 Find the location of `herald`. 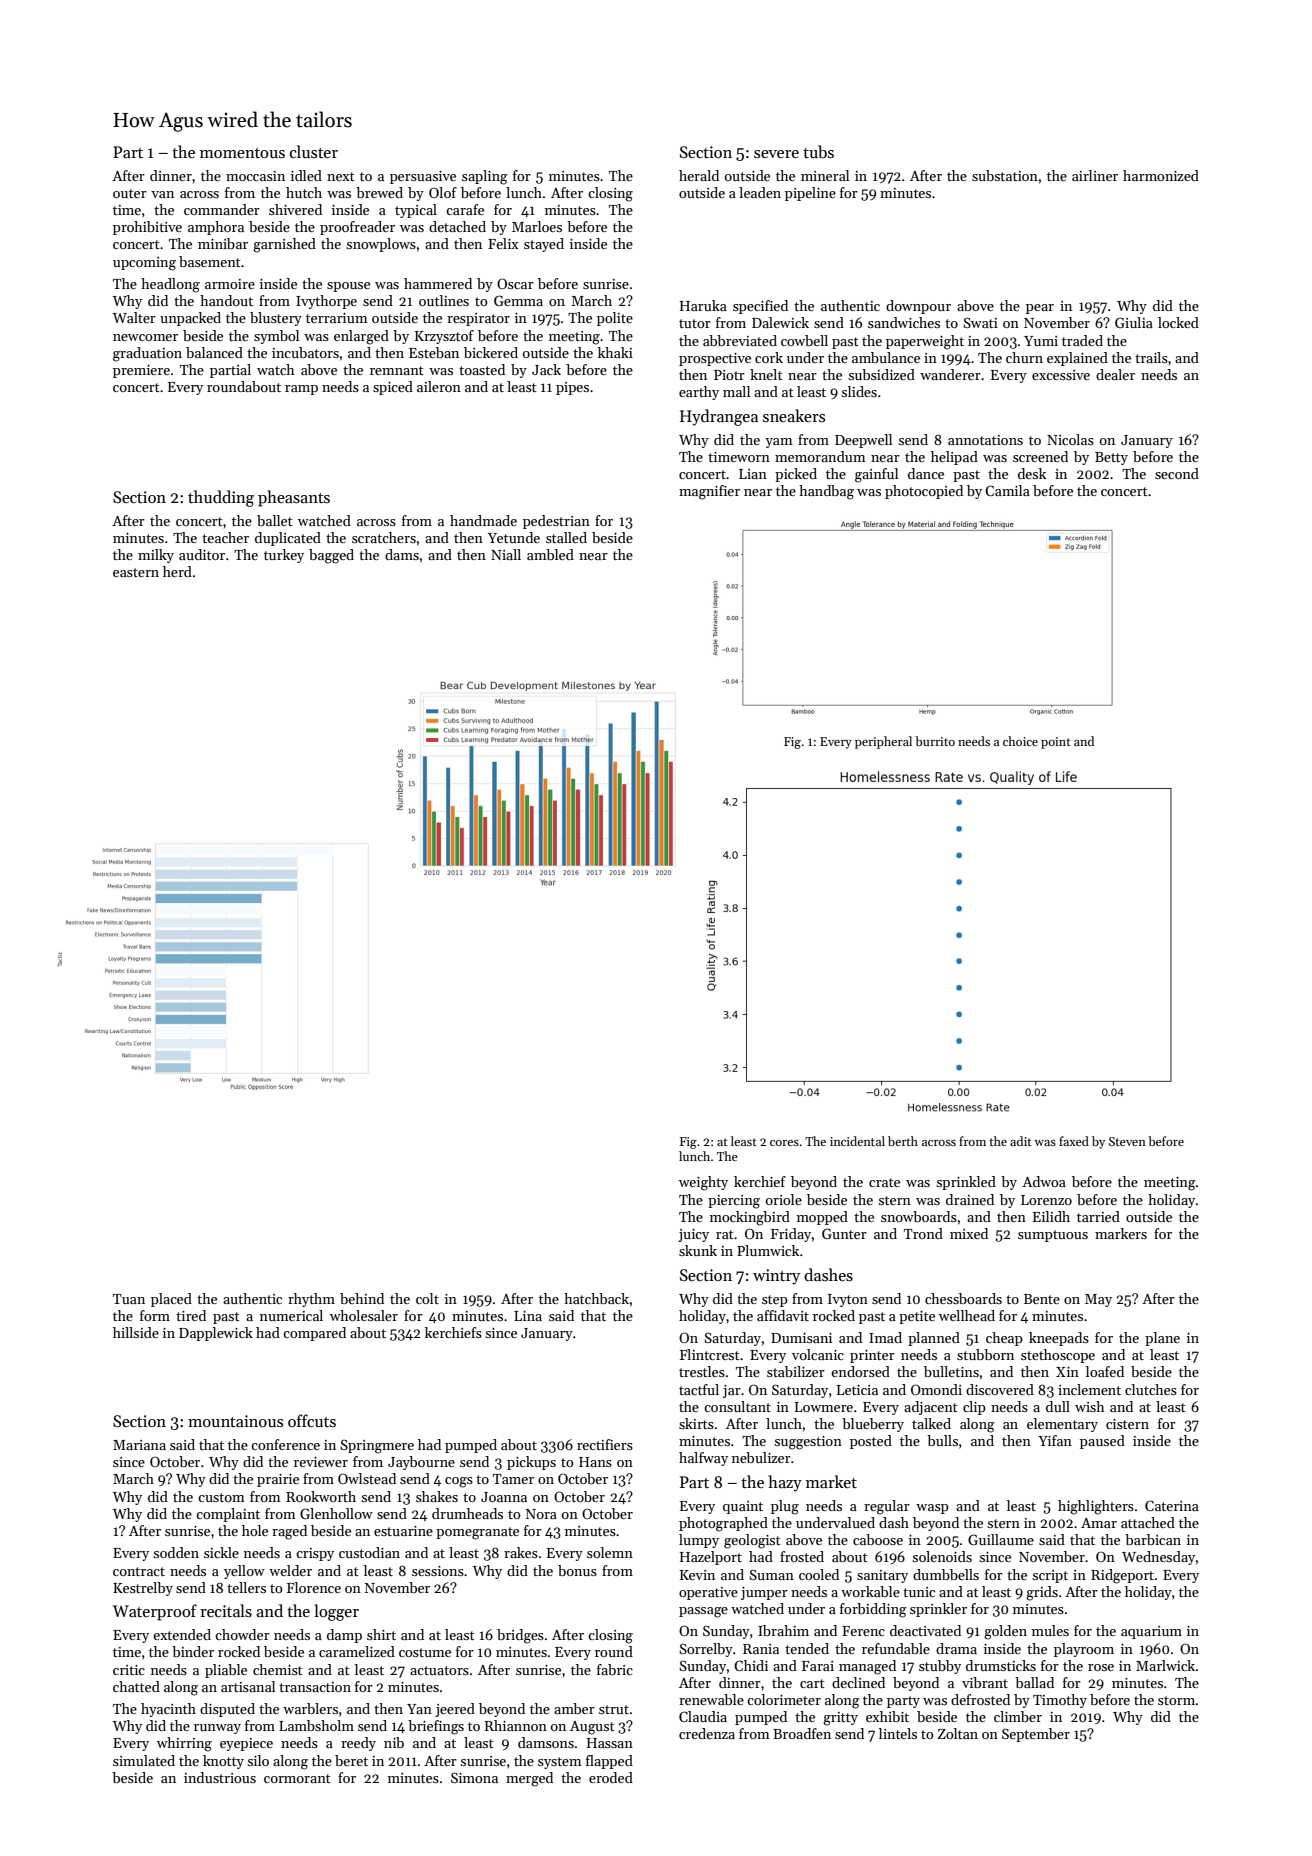

herald is located at coordinates (699, 175).
